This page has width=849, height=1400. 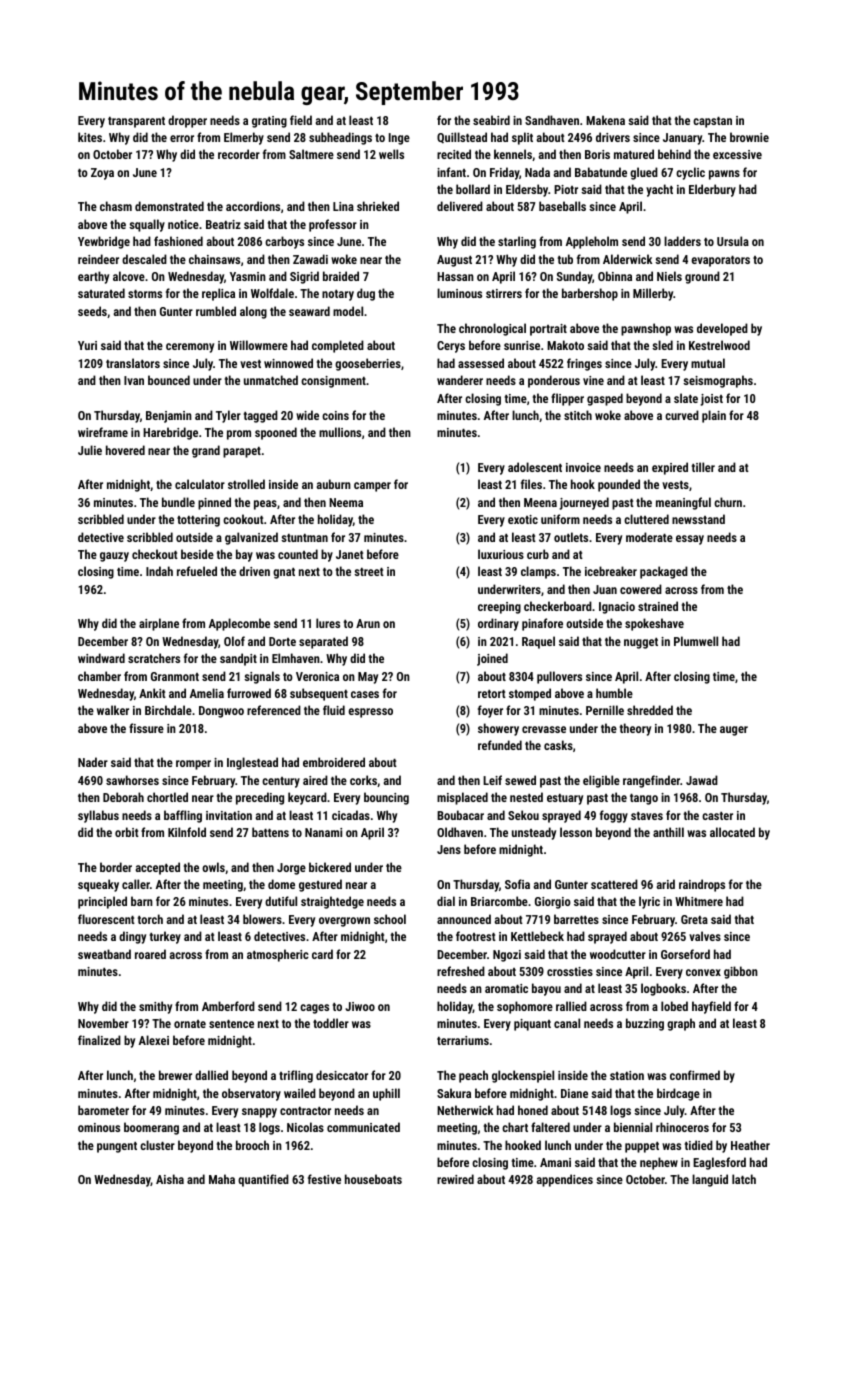 I want to click on bollard, so click(x=473, y=189).
